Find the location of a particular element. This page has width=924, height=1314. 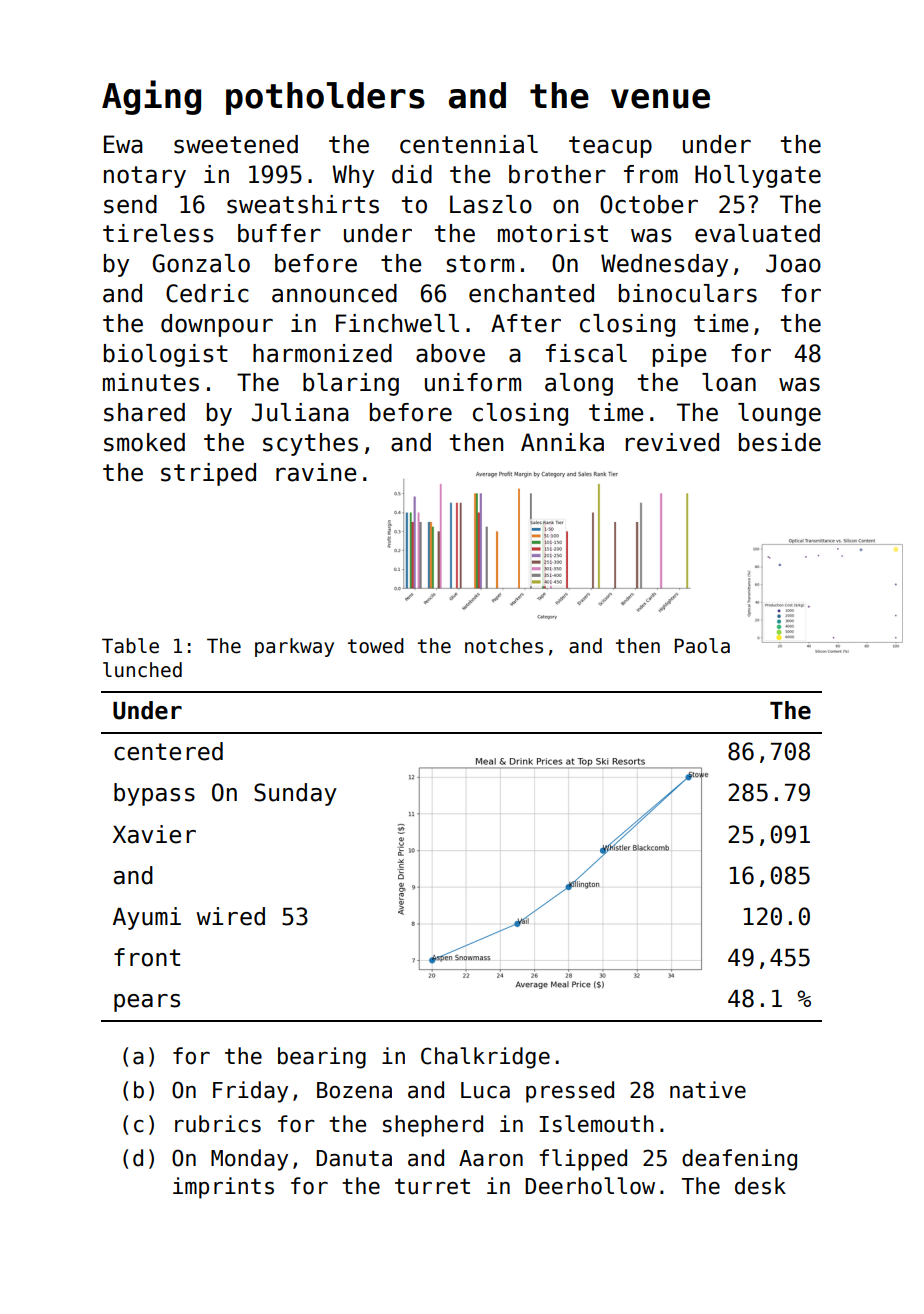

Joao is located at coordinates (793, 263).
